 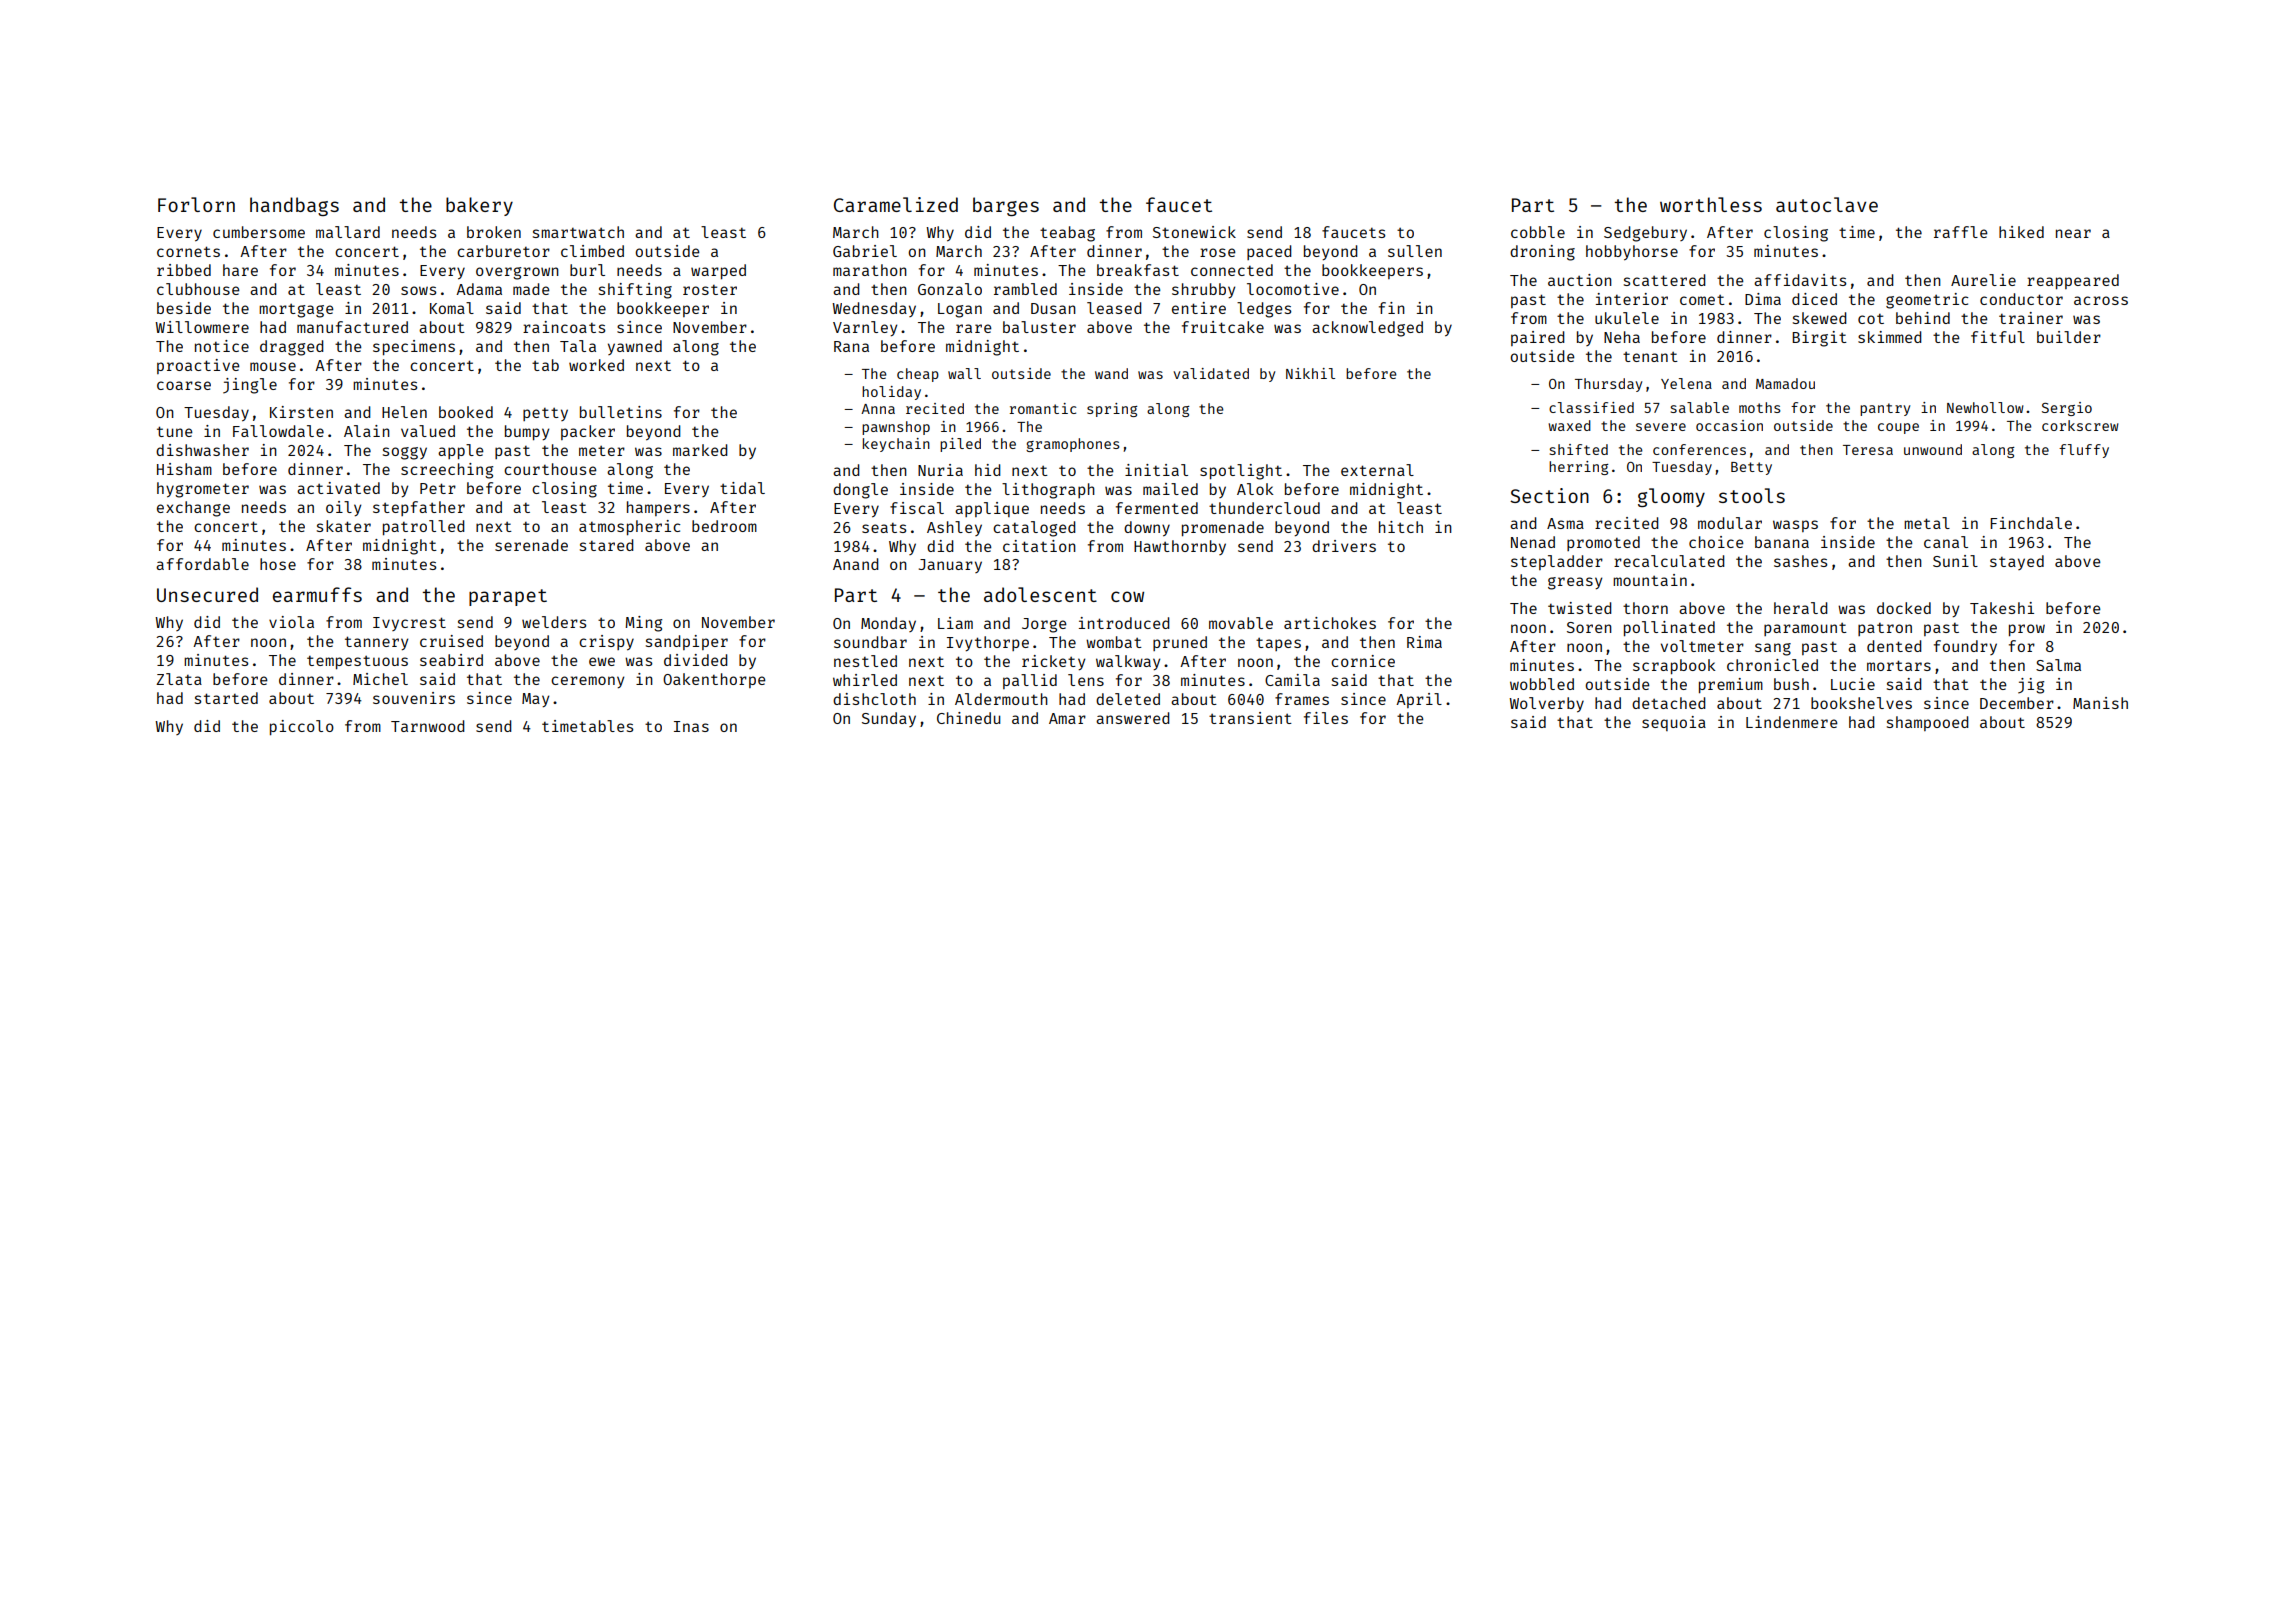 What do you see at coordinates (870, 270) in the page?
I see `marathon` at bounding box center [870, 270].
